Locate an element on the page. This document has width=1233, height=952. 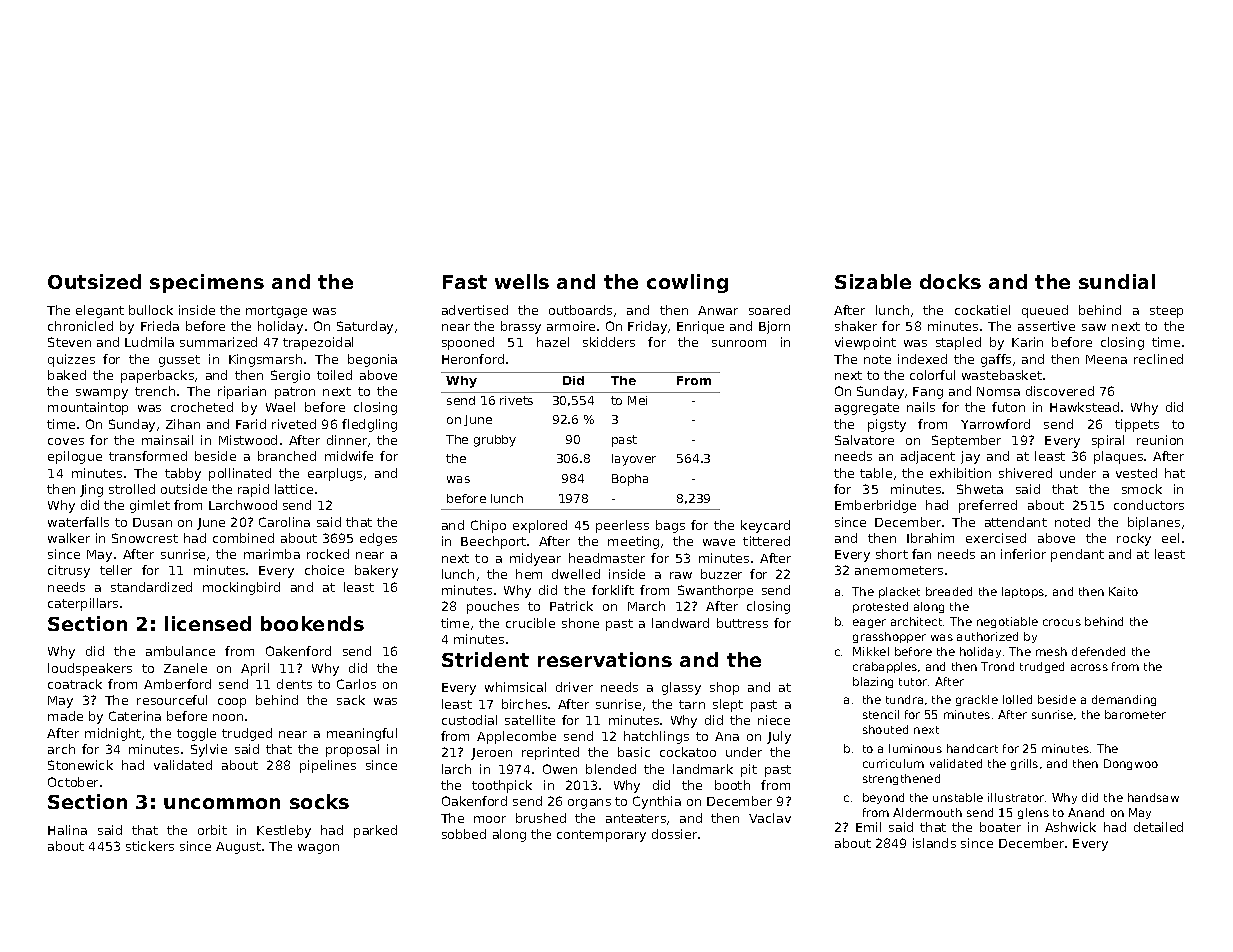
summarized is located at coordinates (218, 342).
